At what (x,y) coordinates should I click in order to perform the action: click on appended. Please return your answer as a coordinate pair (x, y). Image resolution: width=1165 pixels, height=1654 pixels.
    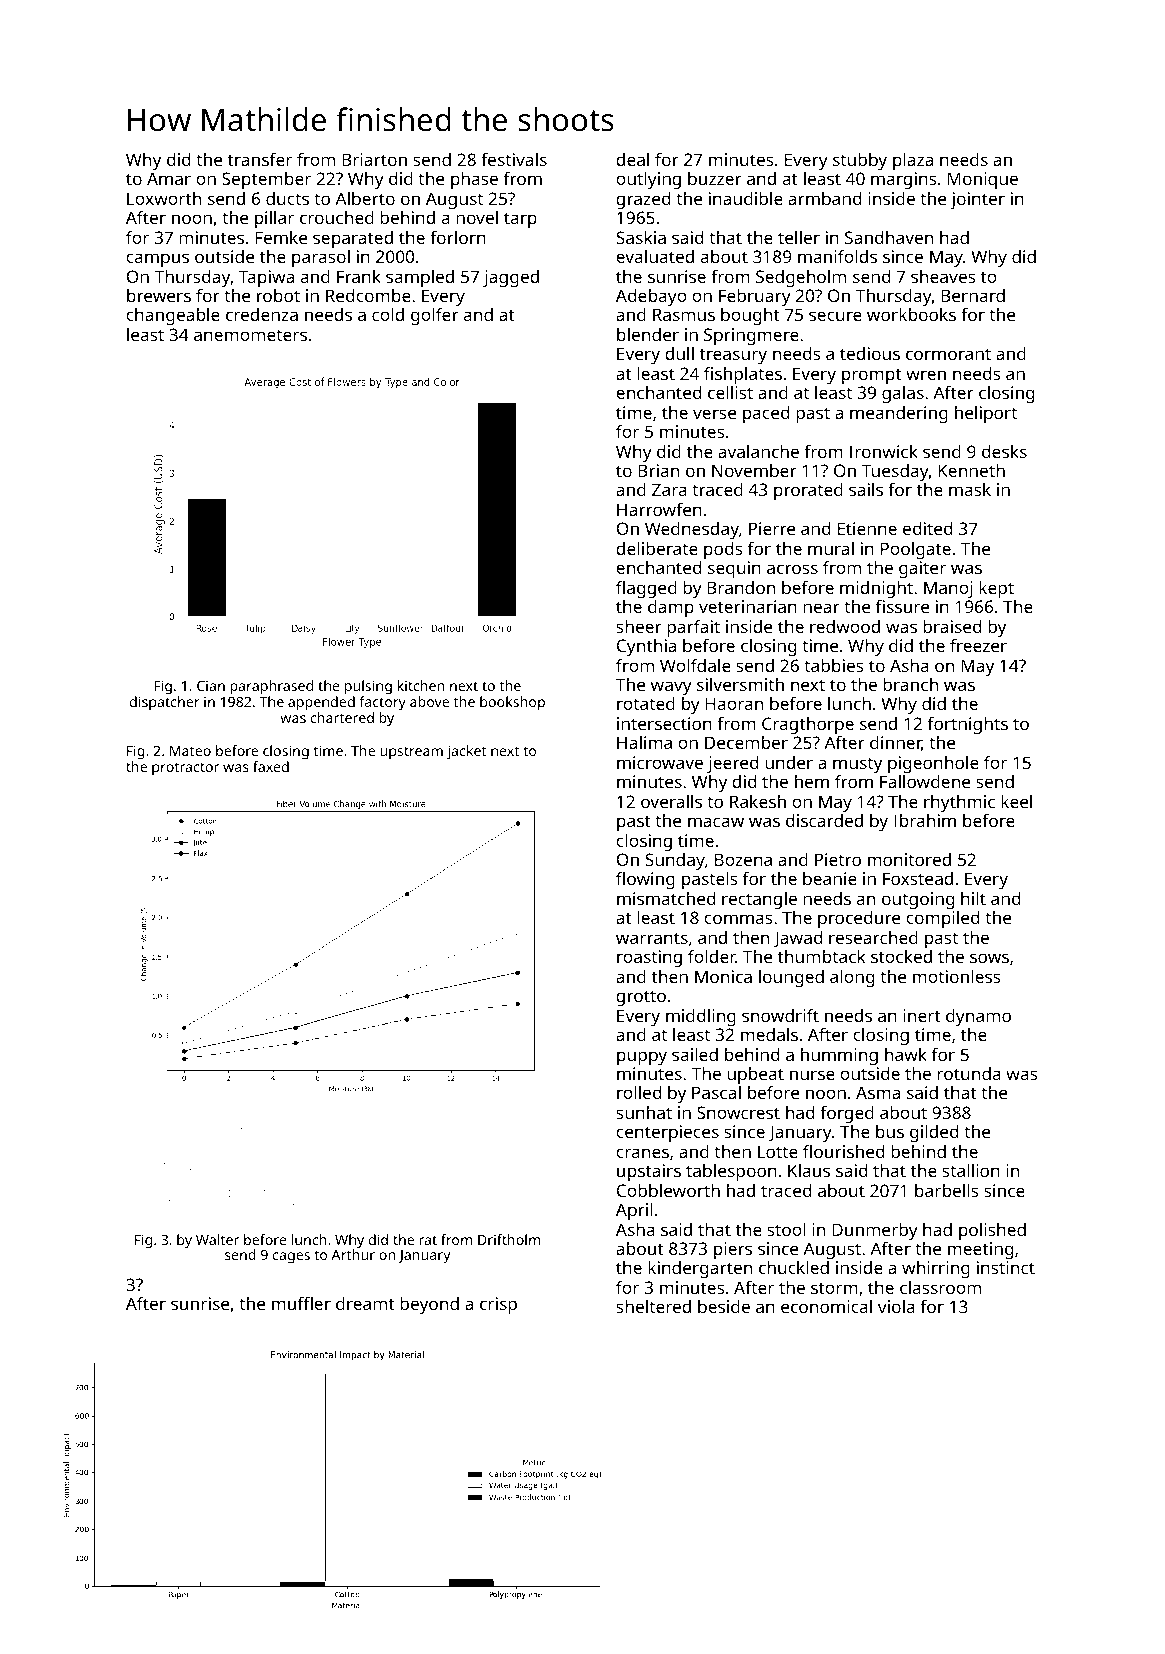
    Looking at the image, I should click on (321, 703).
